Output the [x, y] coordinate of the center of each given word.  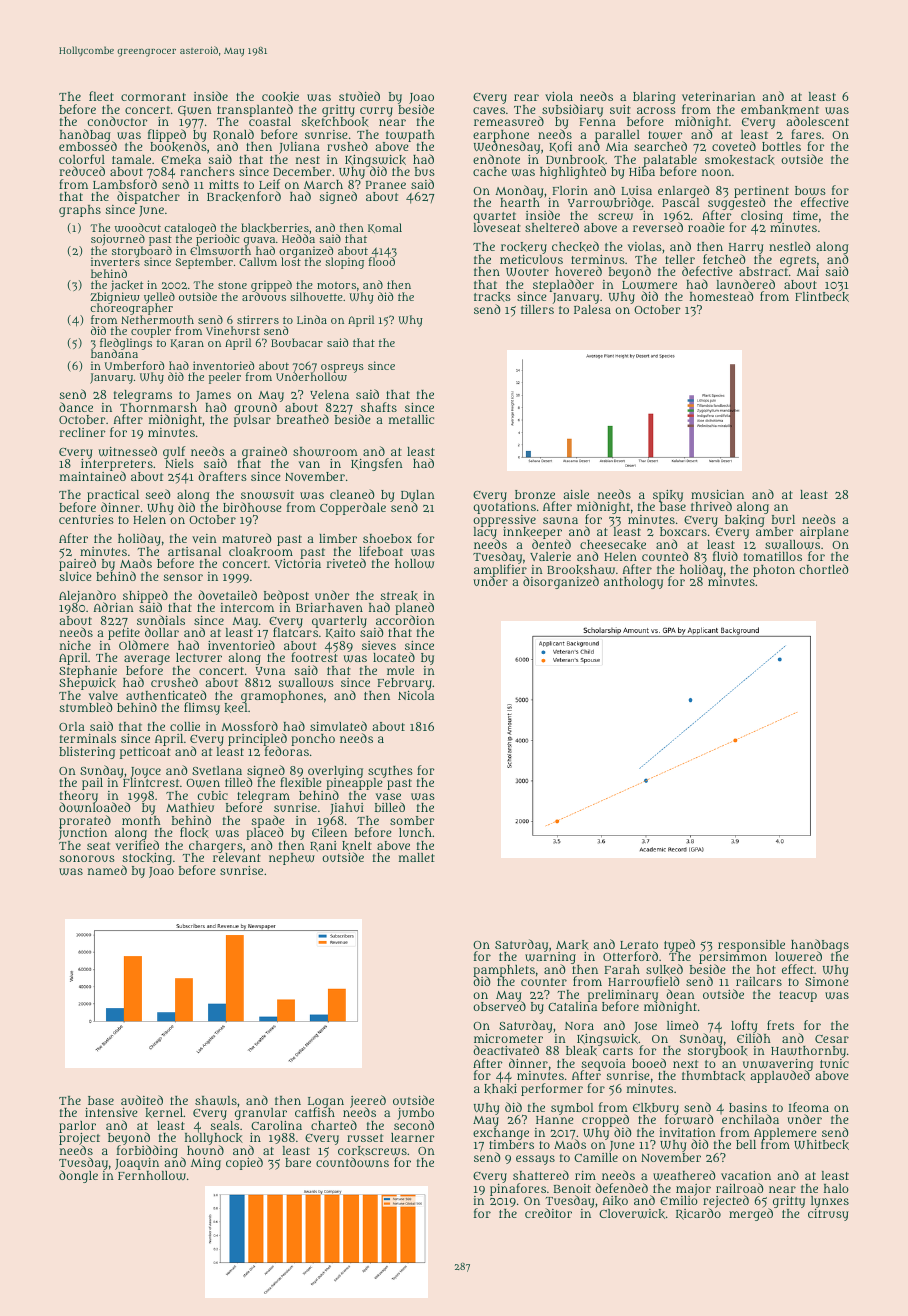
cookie [280, 97]
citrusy [828, 1215]
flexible [300, 782]
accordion [405, 620]
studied [359, 96]
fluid [725, 556]
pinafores [518, 1190]
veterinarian [719, 96]
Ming [206, 1164]
